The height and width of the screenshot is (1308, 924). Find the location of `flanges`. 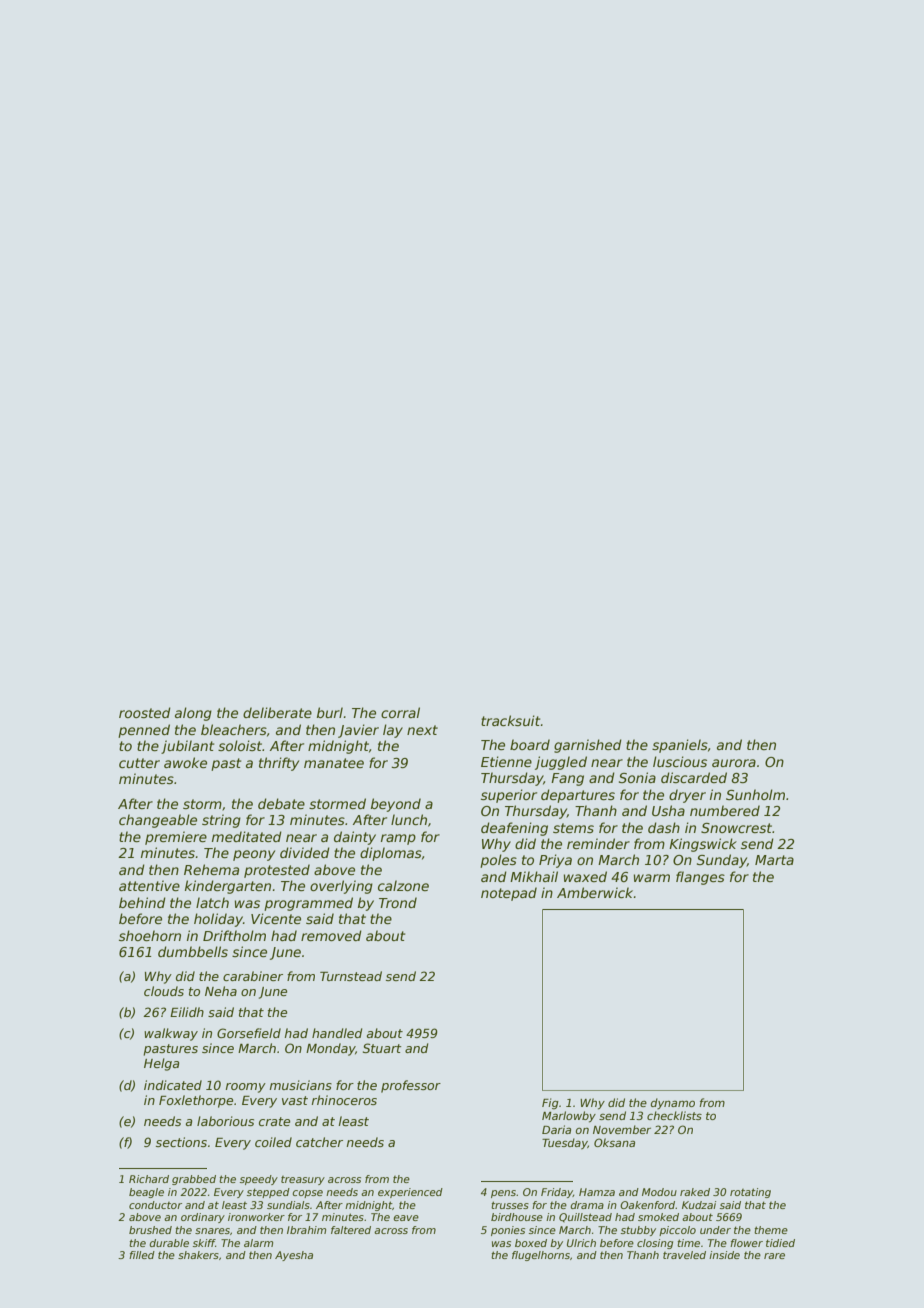

flanges is located at coordinates (700, 878).
